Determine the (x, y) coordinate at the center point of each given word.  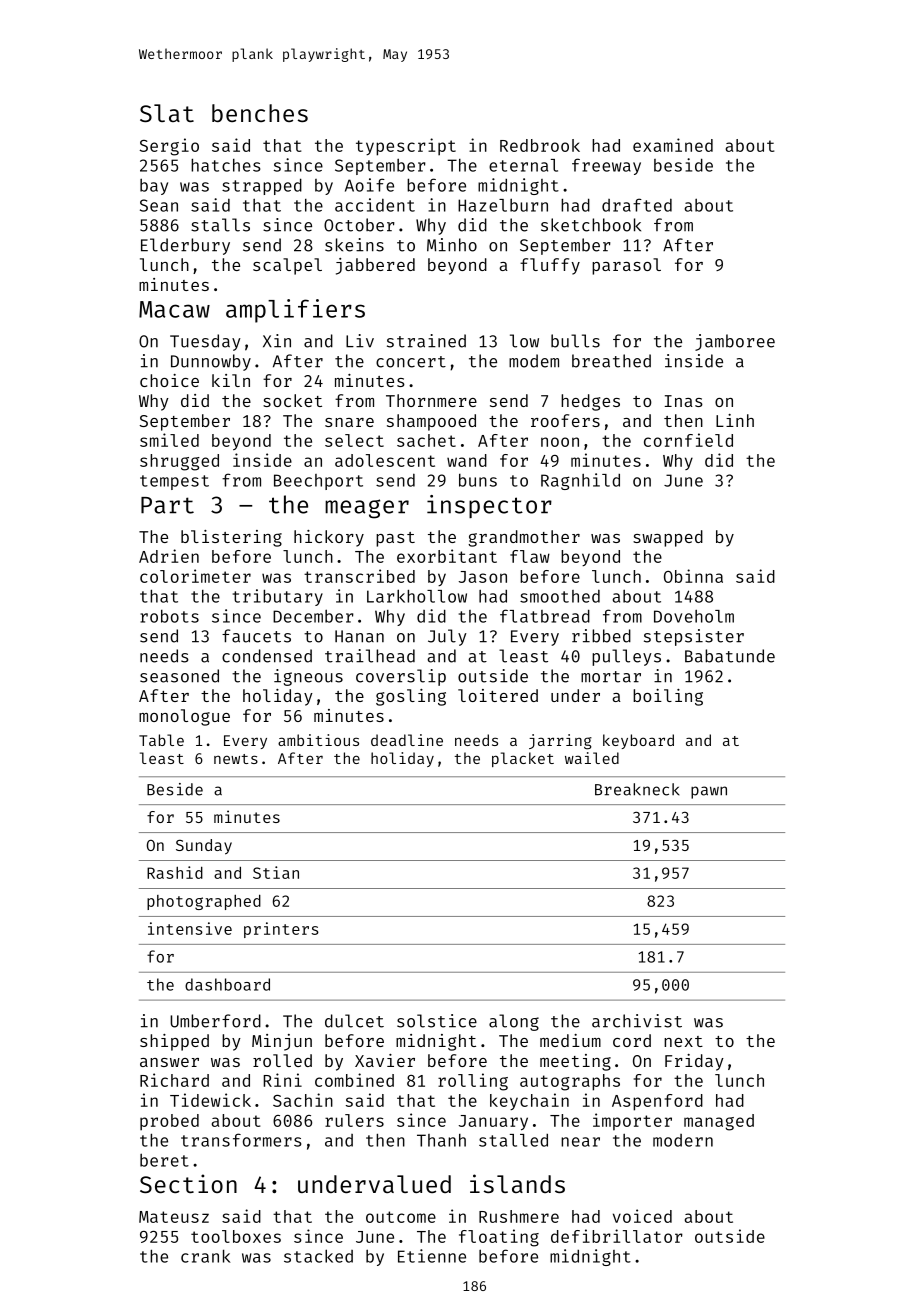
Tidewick (210, 1100)
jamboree (735, 342)
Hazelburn (503, 205)
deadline (407, 740)
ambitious (318, 740)
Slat (167, 113)
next (683, 1041)
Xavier (385, 1060)
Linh (735, 420)
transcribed (359, 576)
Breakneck (637, 789)
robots (169, 616)
